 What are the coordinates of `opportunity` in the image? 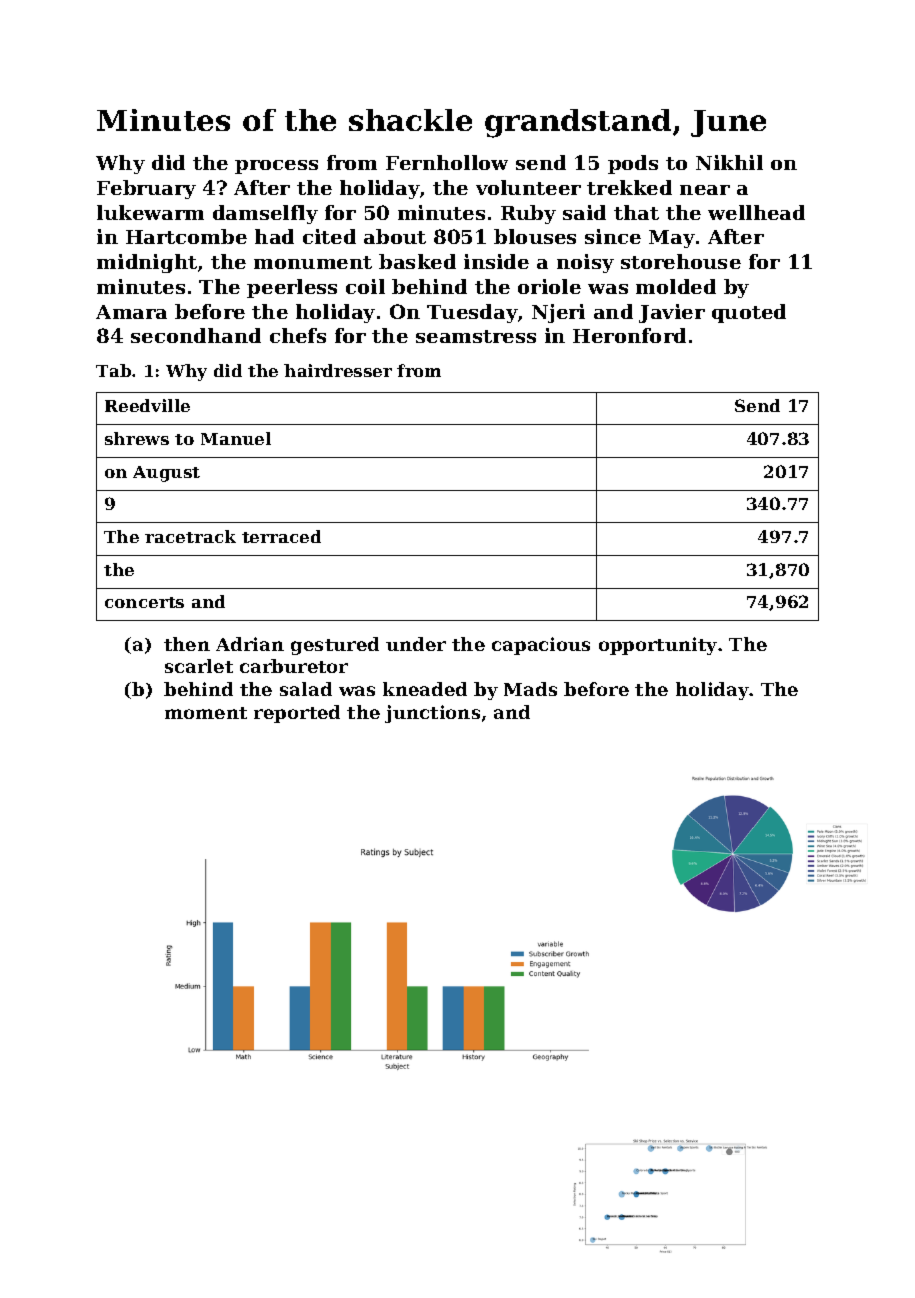 It's located at (658, 646).
